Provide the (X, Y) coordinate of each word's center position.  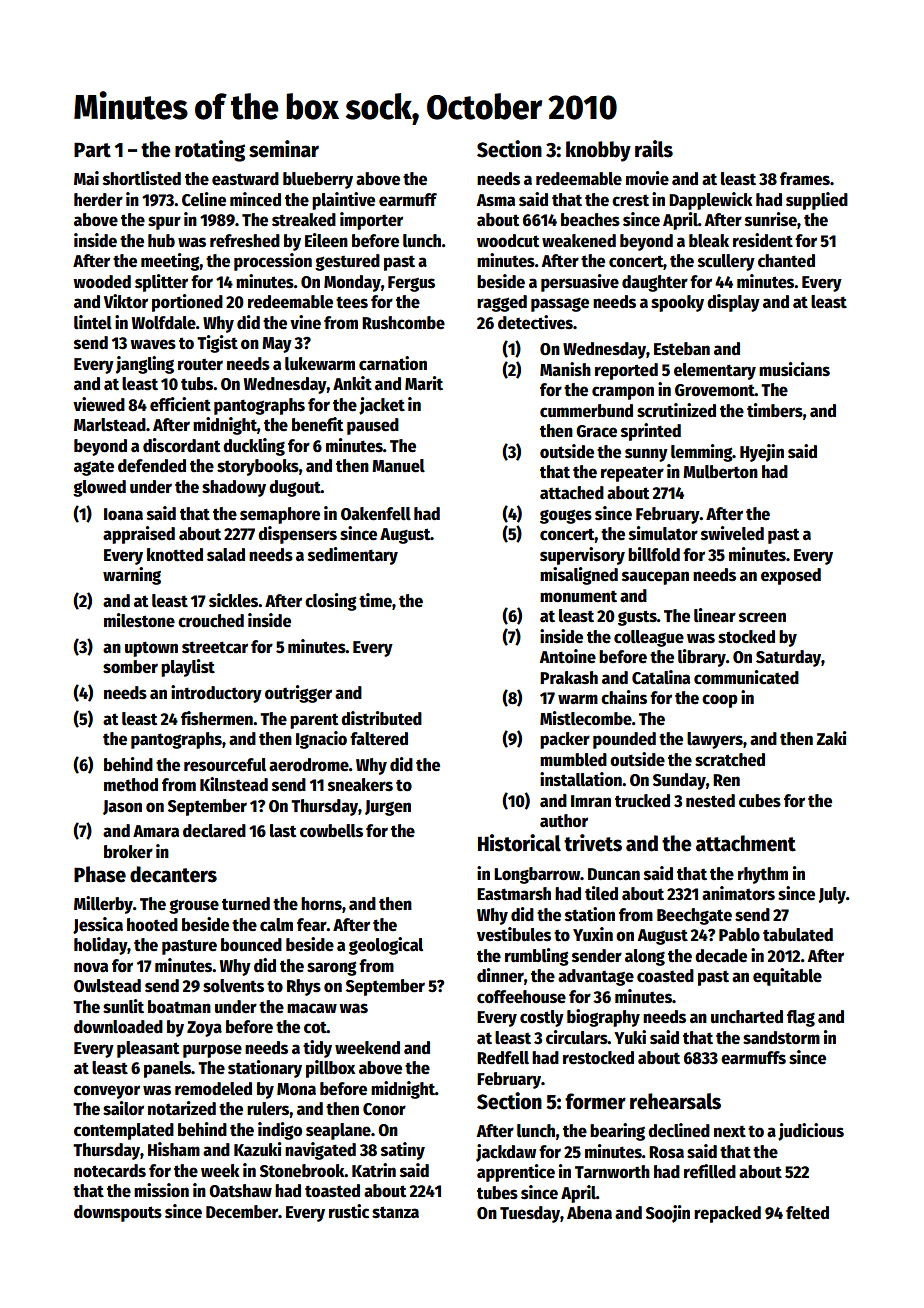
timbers (775, 410)
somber (130, 667)
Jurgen (388, 808)
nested (710, 801)
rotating (210, 151)
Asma (495, 200)
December (242, 1212)
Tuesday (530, 1214)
